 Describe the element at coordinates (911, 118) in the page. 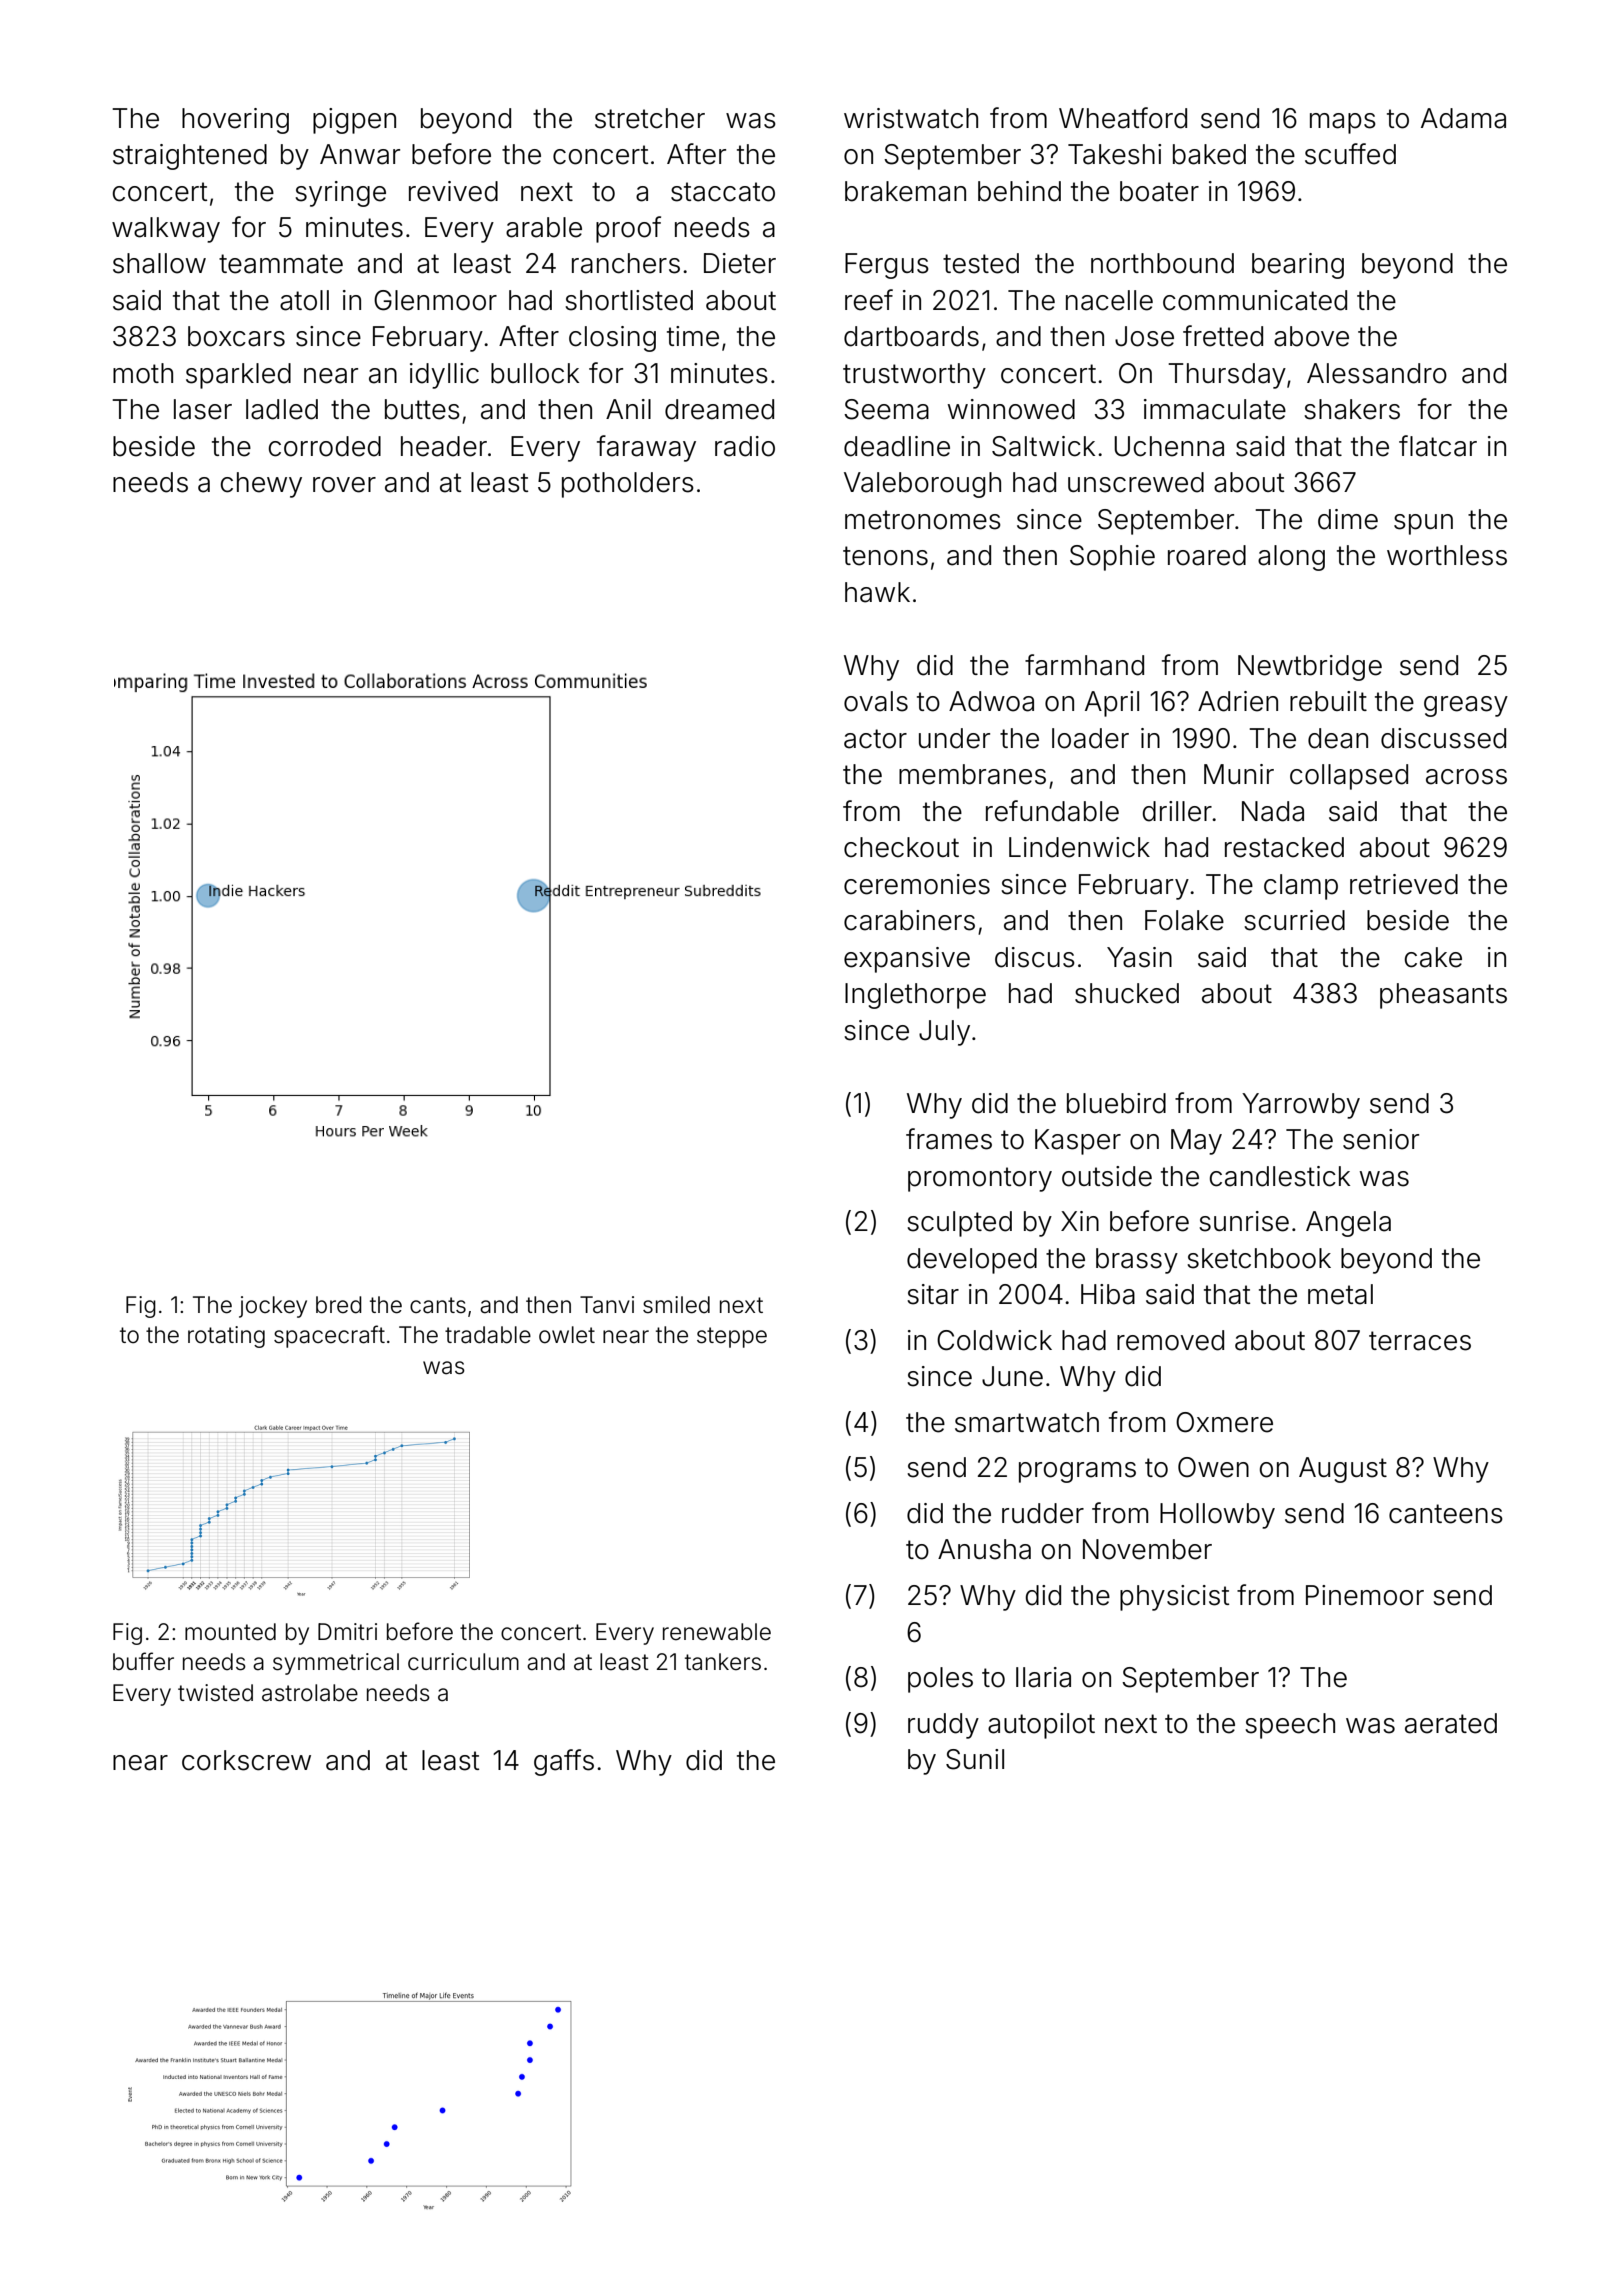

I see `wristwatch` at that location.
